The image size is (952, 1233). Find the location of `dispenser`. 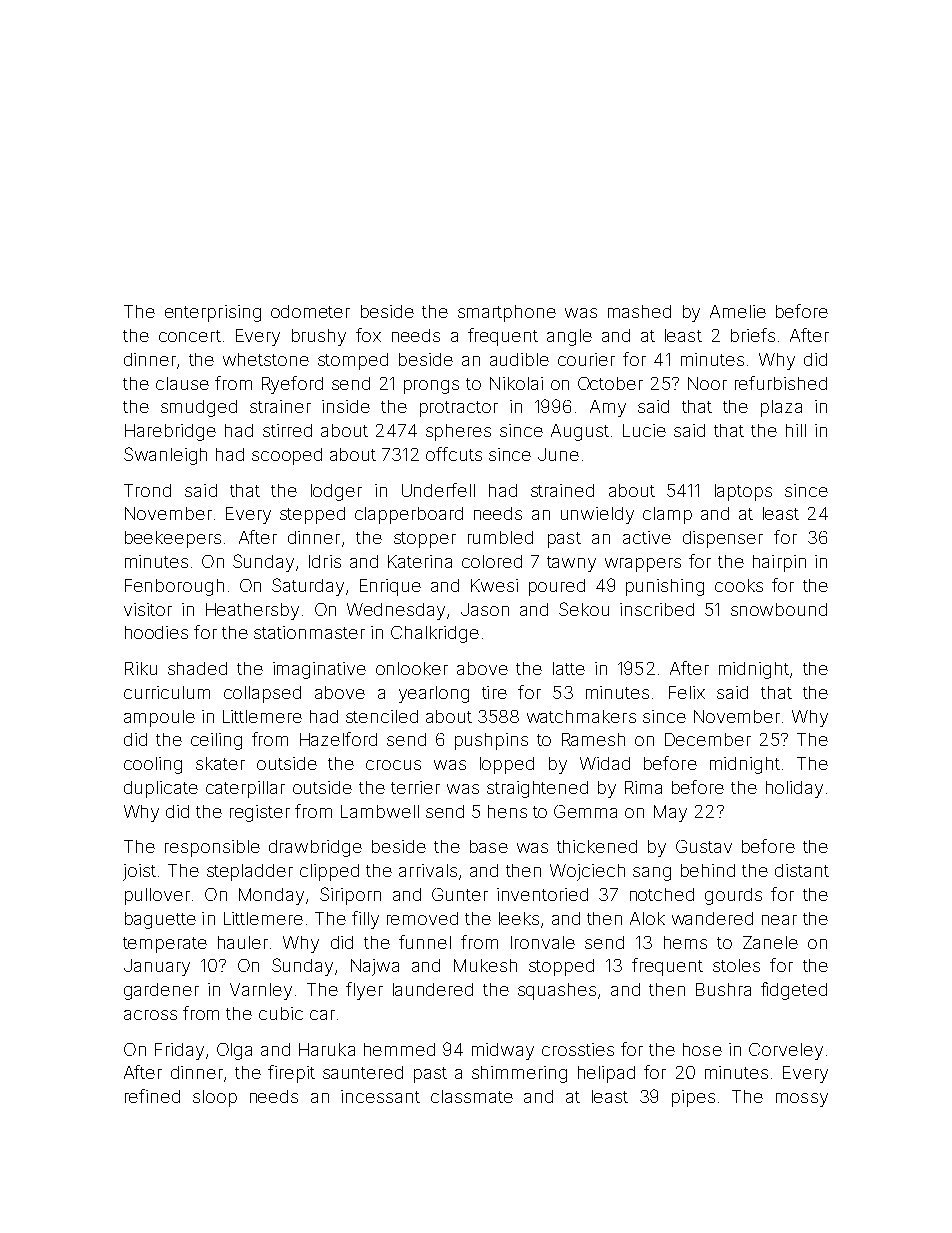

dispenser is located at coordinates (723, 539).
